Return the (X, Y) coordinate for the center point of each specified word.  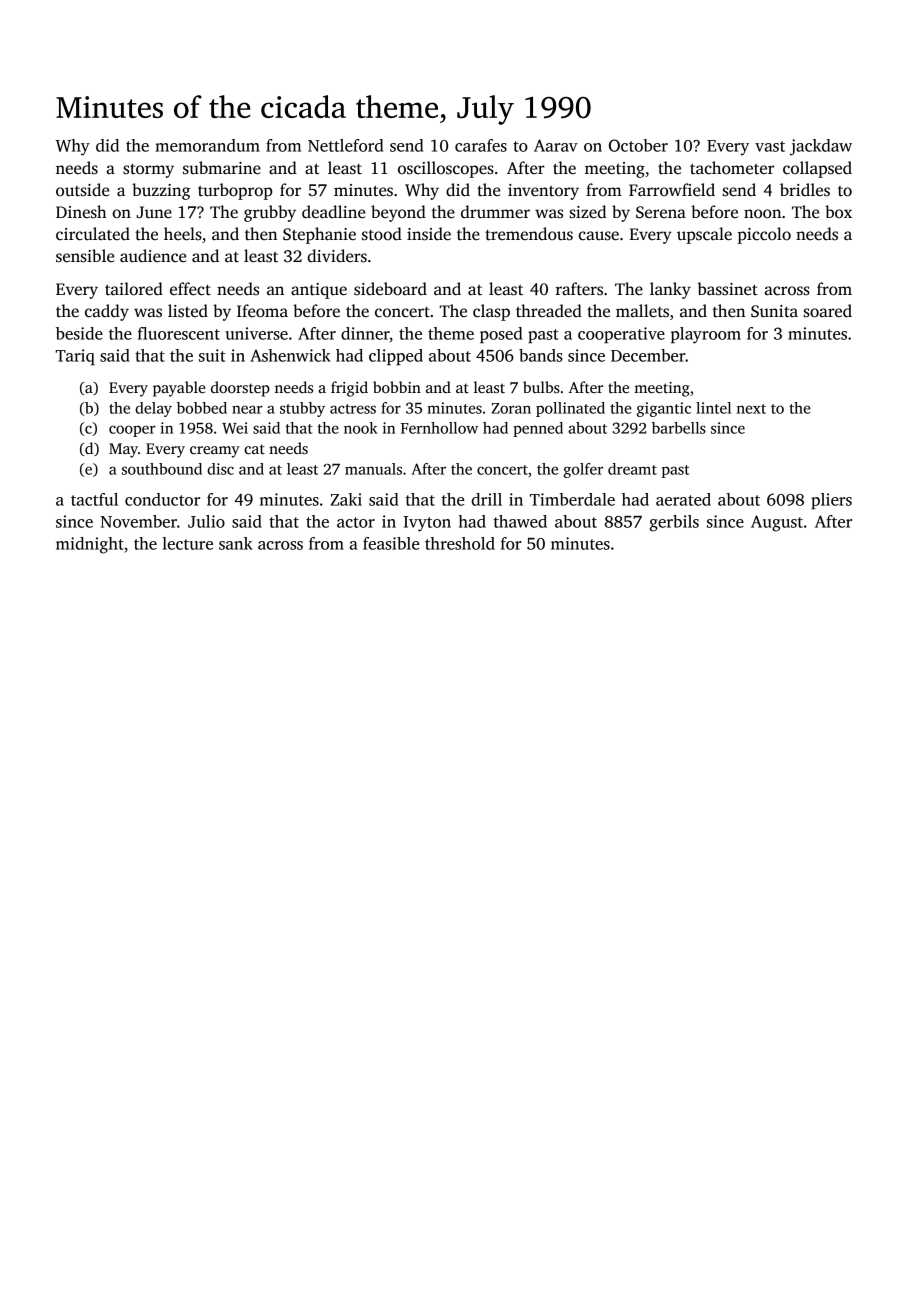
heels (183, 234)
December (648, 355)
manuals (373, 469)
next (751, 409)
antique (319, 291)
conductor (162, 499)
